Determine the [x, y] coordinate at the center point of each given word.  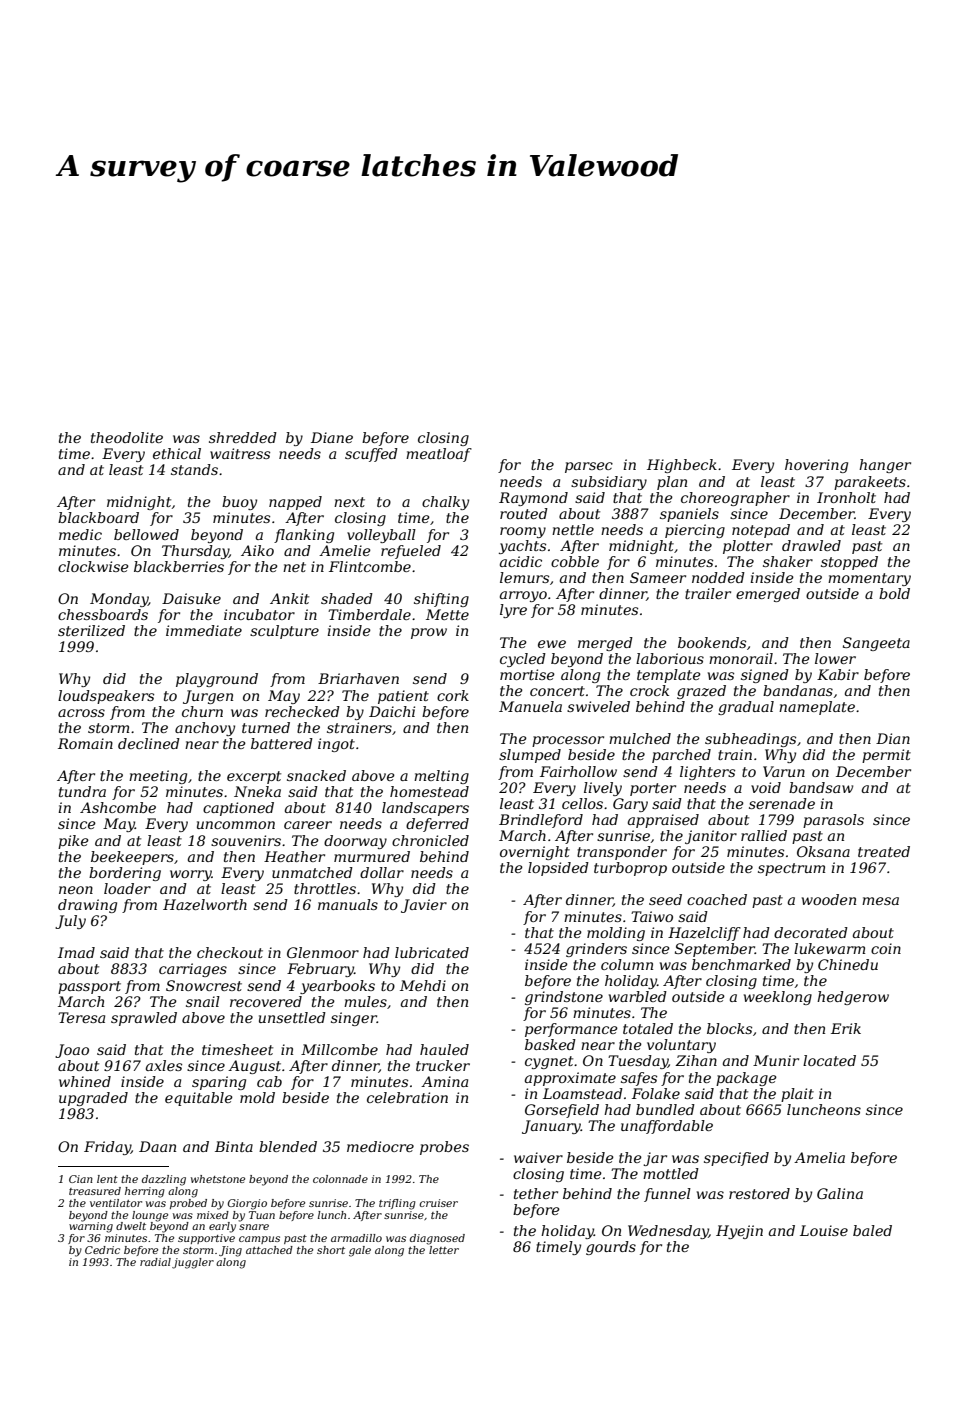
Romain [85, 743]
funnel [667, 1195]
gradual [746, 708]
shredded [243, 437]
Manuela [530, 706]
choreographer [735, 499]
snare [254, 1227]
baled [872, 1230]
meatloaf [439, 455]
